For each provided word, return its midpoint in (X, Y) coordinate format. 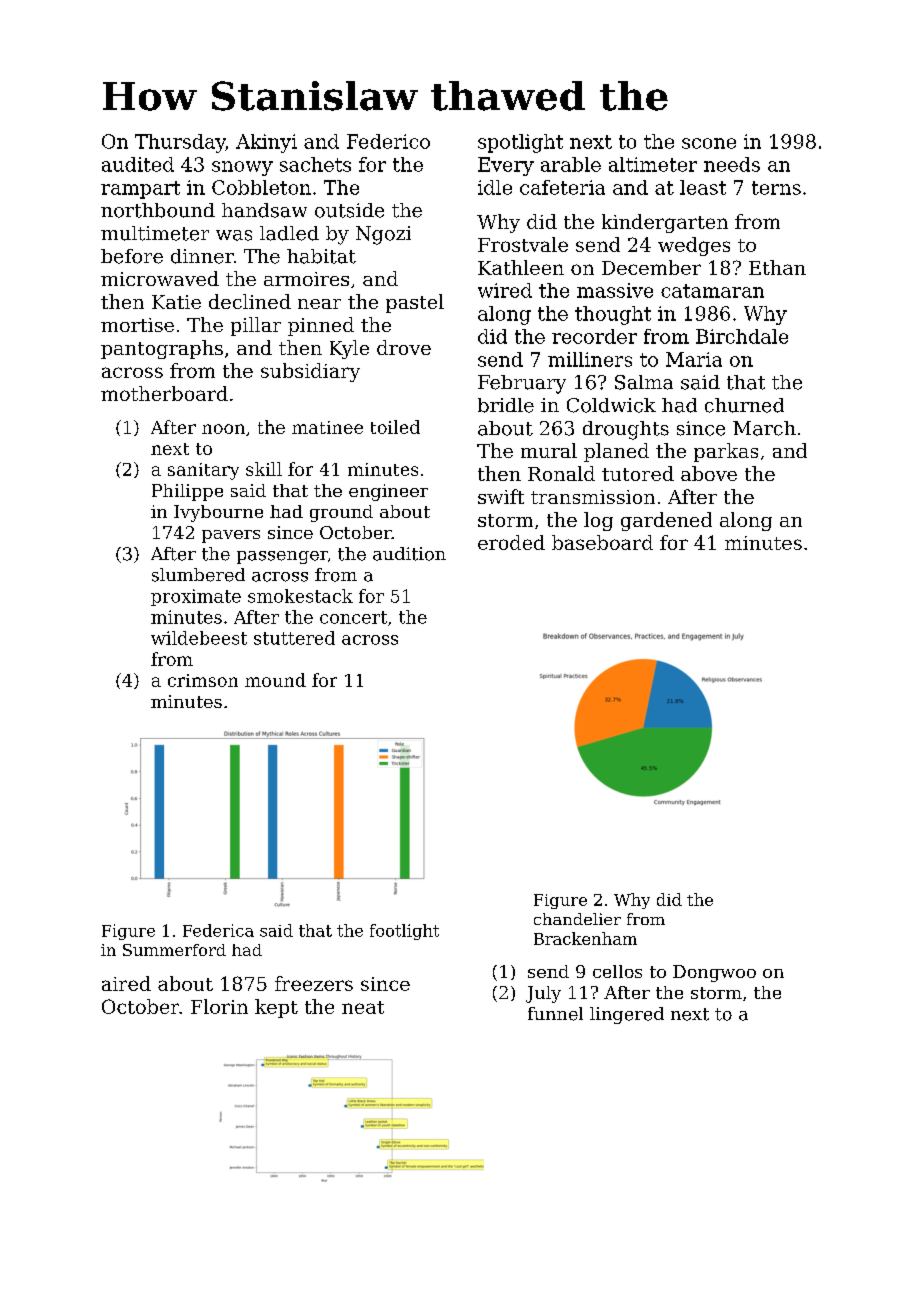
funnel (555, 1014)
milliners (590, 359)
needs (732, 164)
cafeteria (562, 187)
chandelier (577, 919)
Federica (218, 930)
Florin (219, 1006)
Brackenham (585, 938)
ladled (289, 233)
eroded (511, 542)
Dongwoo (714, 973)
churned (744, 405)
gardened (666, 521)
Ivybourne (218, 513)
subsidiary (310, 372)
